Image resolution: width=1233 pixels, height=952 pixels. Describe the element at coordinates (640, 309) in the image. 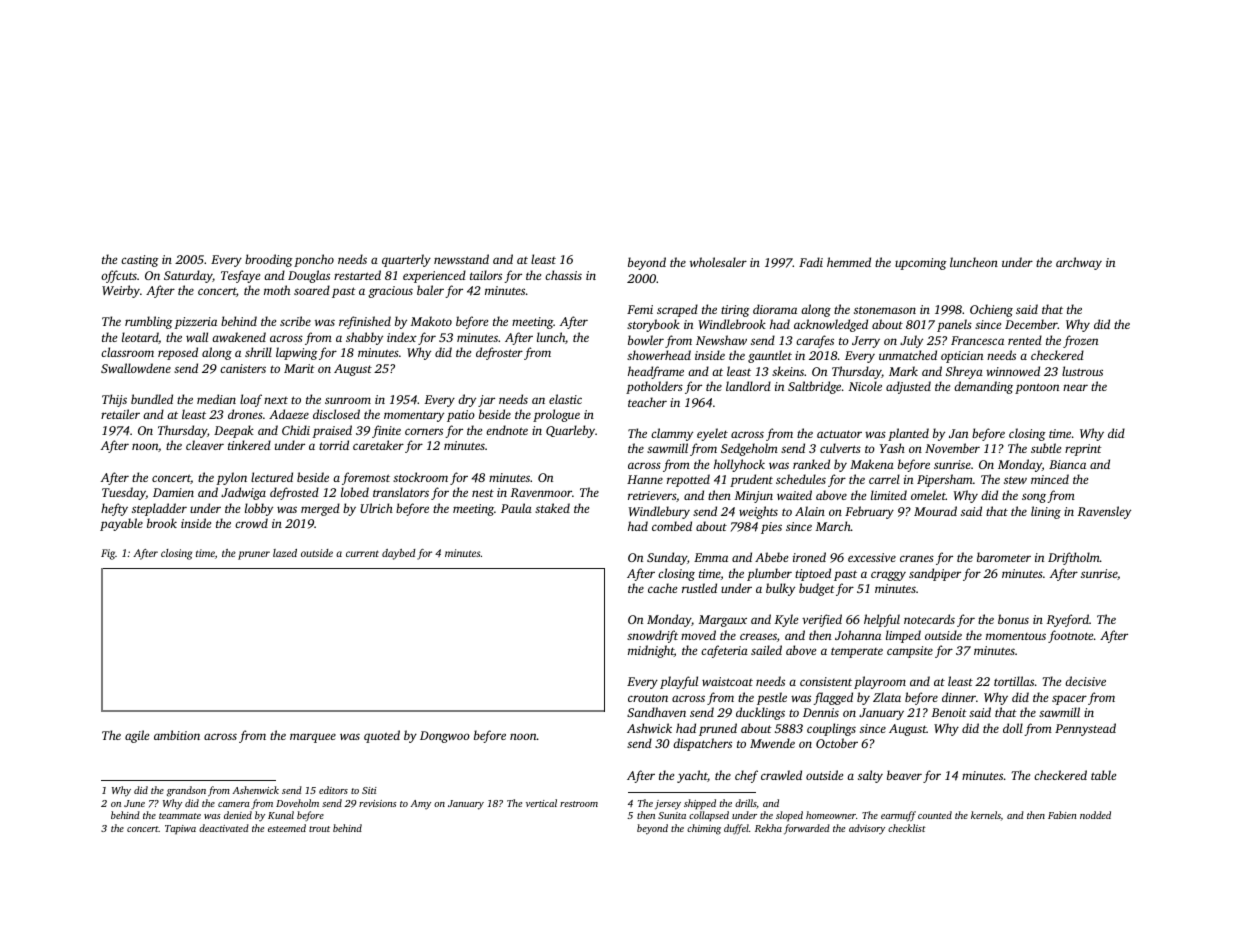

I see `Femi` at that location.
